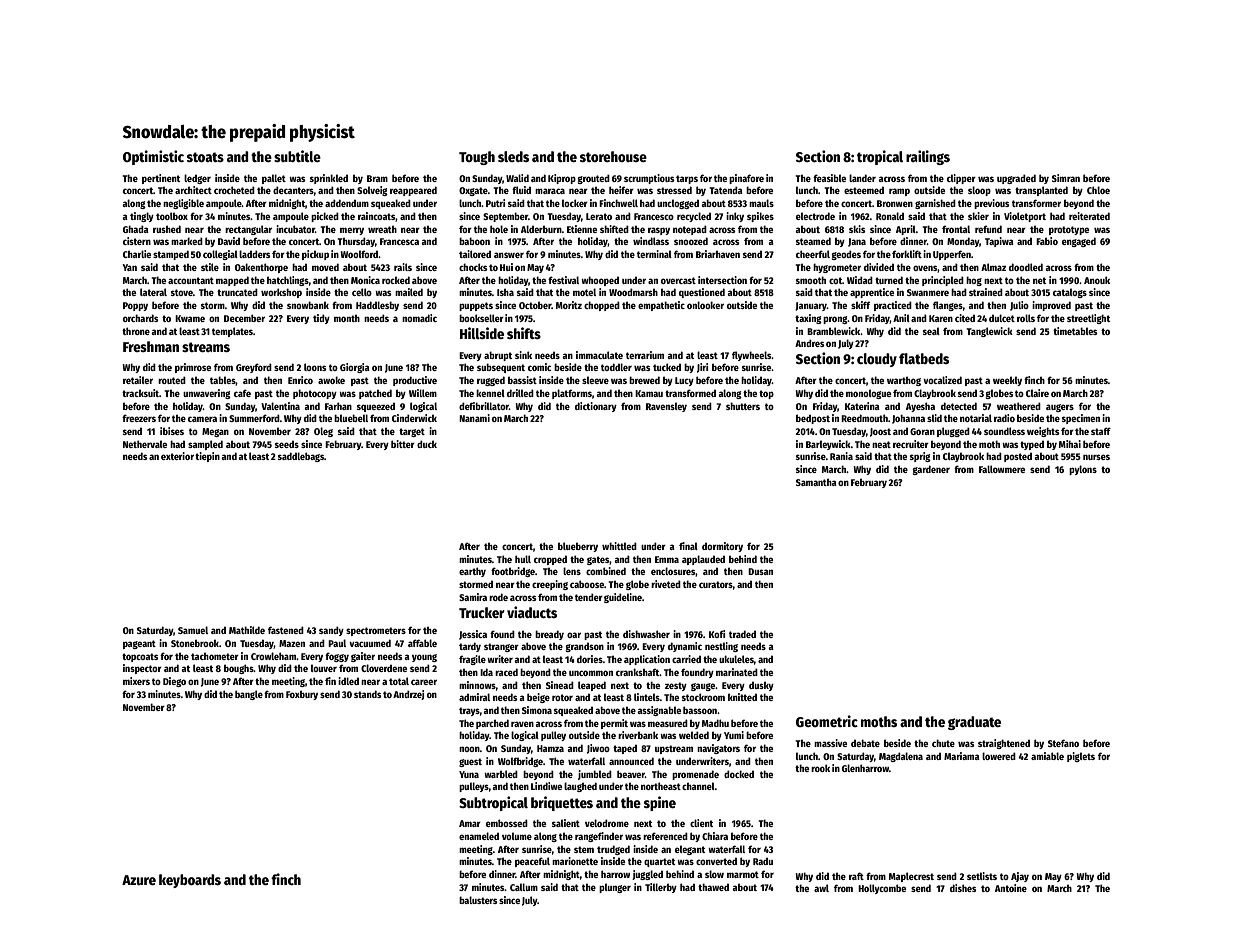 Image resolution: width=1233 pixels, height=952 pixels. I want to click on weekly, so click(1007, 381).
